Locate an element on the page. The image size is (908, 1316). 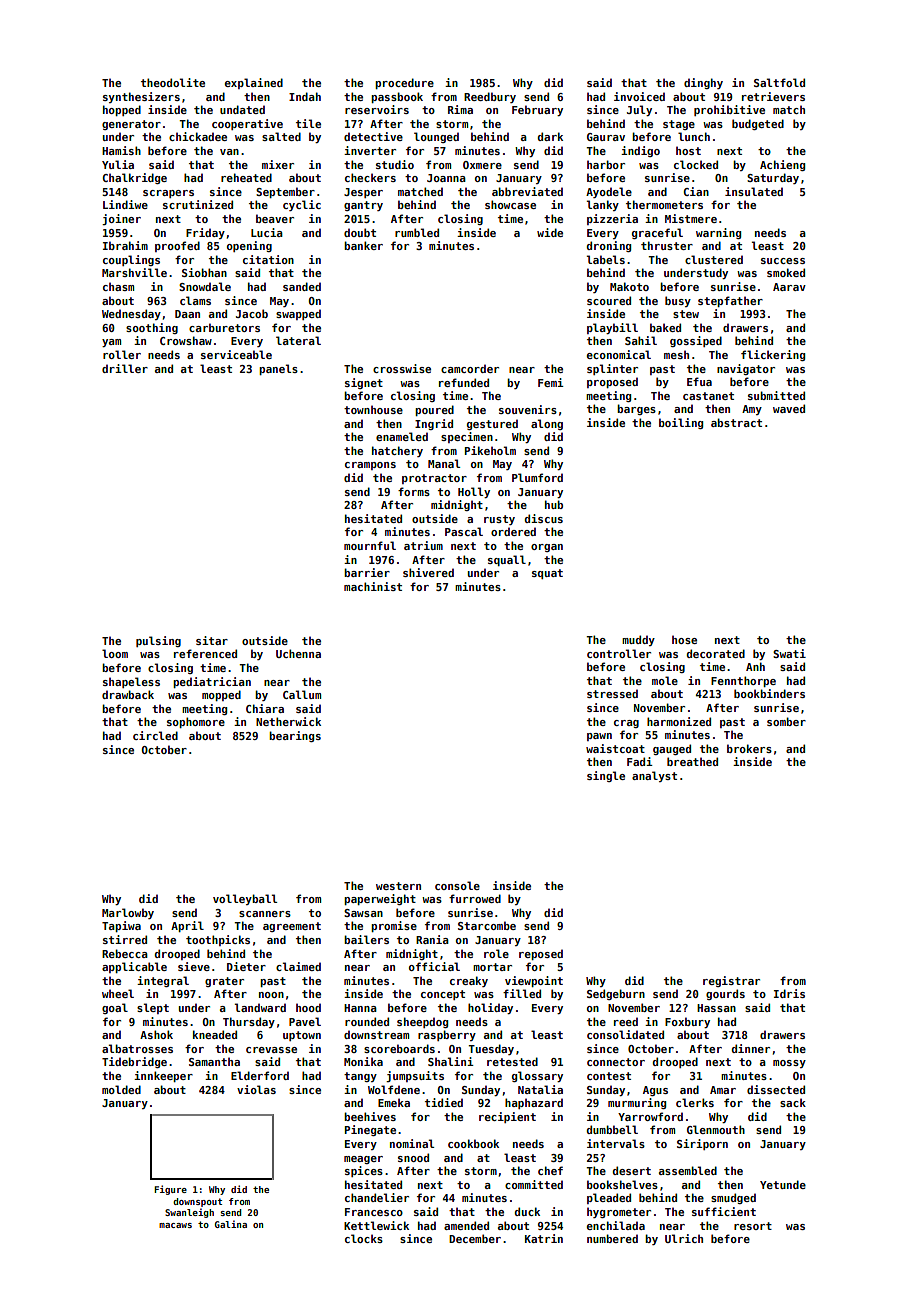
driller is located at coordinates (125, 368).
